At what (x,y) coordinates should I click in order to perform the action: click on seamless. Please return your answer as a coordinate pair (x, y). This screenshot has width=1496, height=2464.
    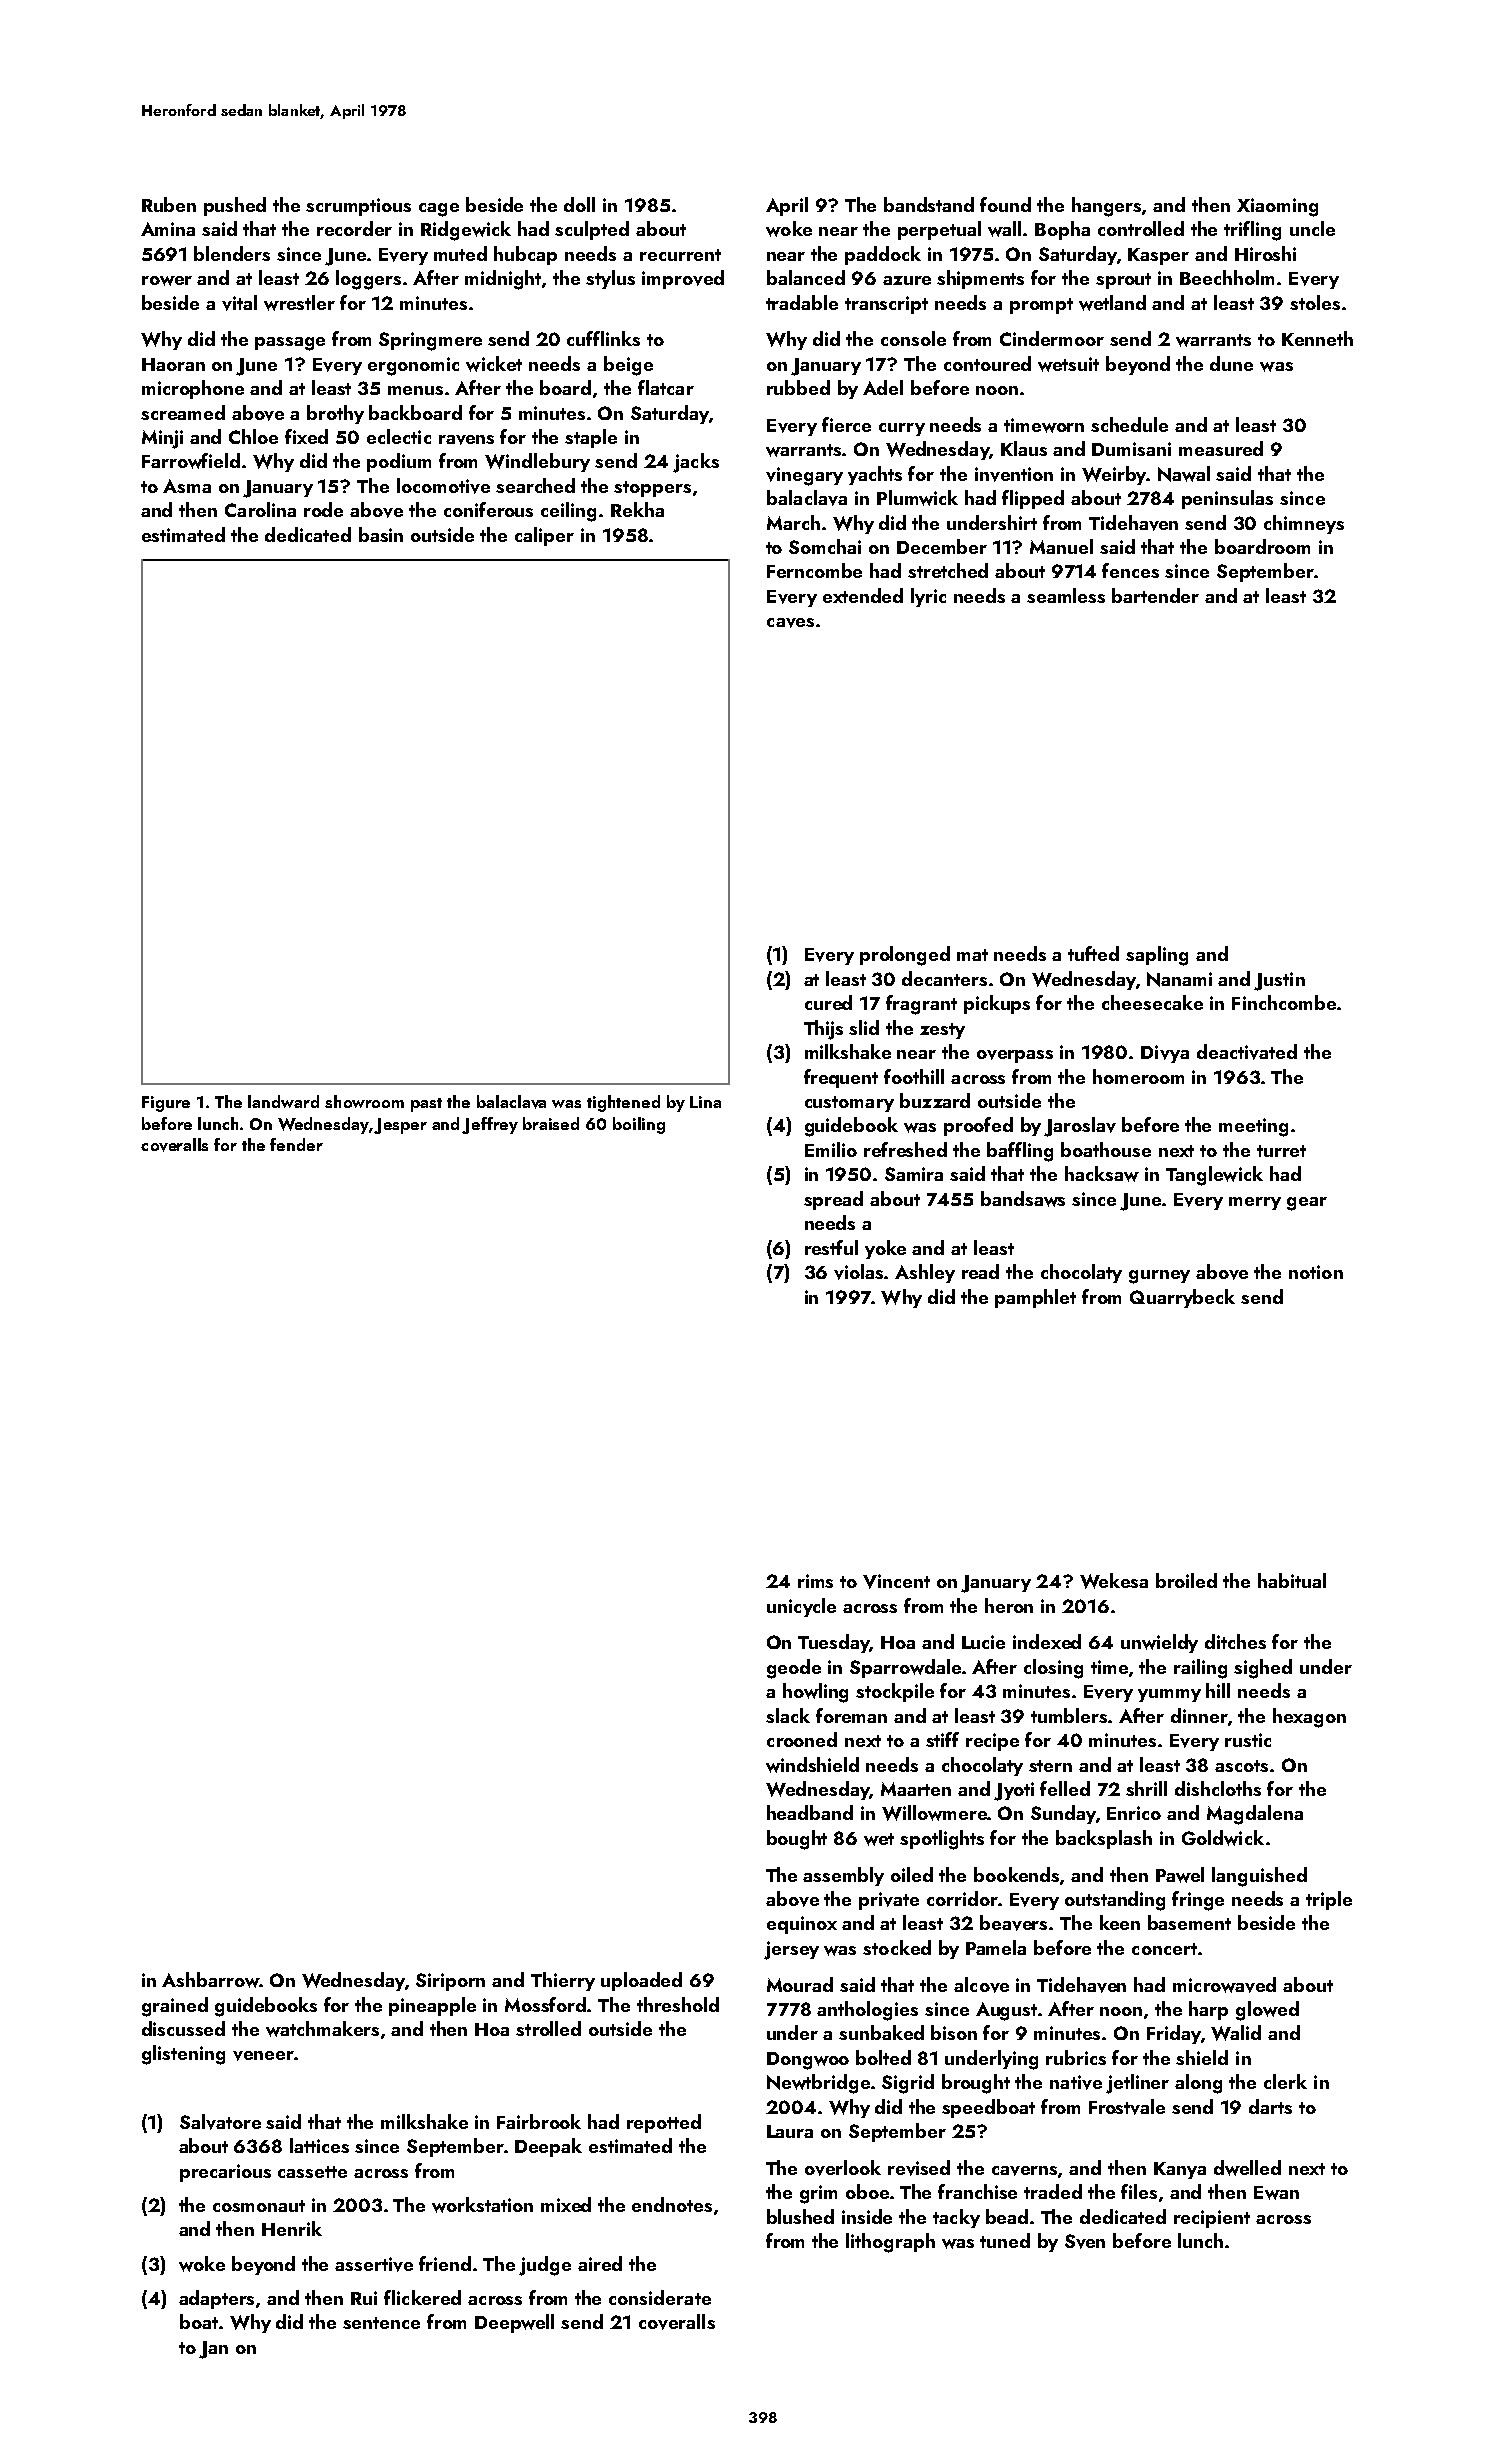
    Looking at the image, I should click on (1066, 595).
